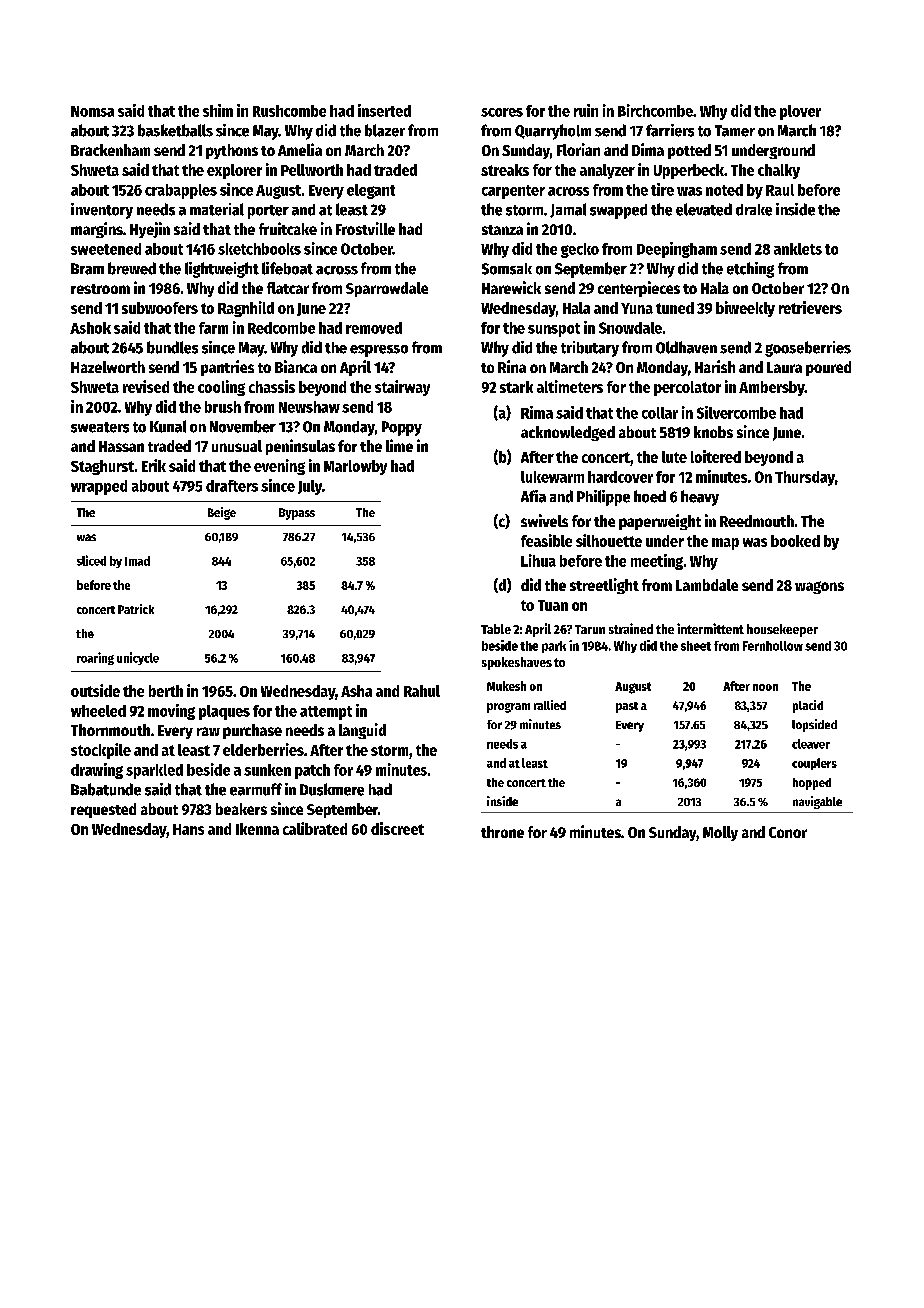  Describe the element at coordinates (677, 250) in the screenshot. I see `Deepingham` at that location.
